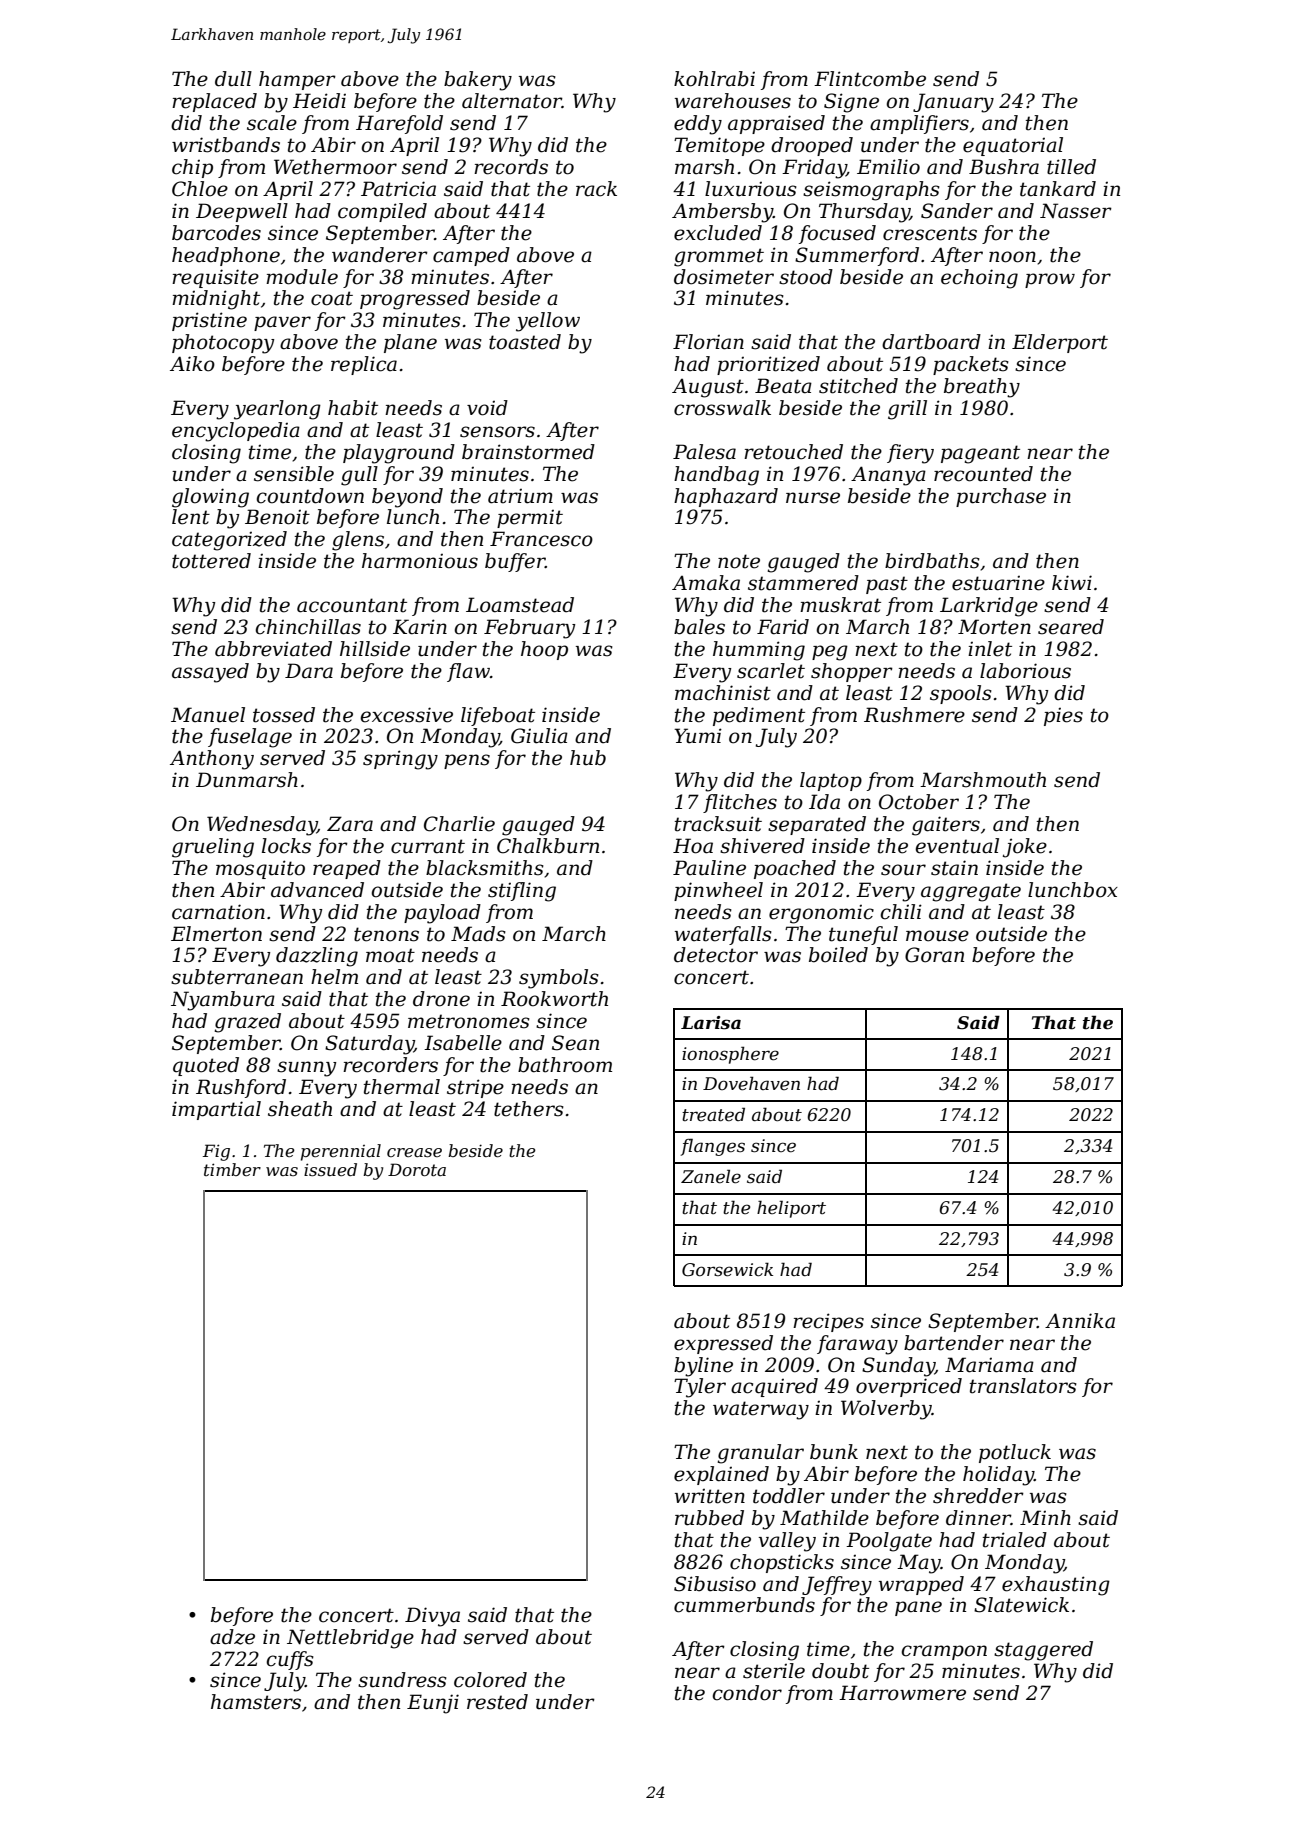  Describe the element at coordinates (236, 432) in the document. I see `encyclopedia` at that location.
